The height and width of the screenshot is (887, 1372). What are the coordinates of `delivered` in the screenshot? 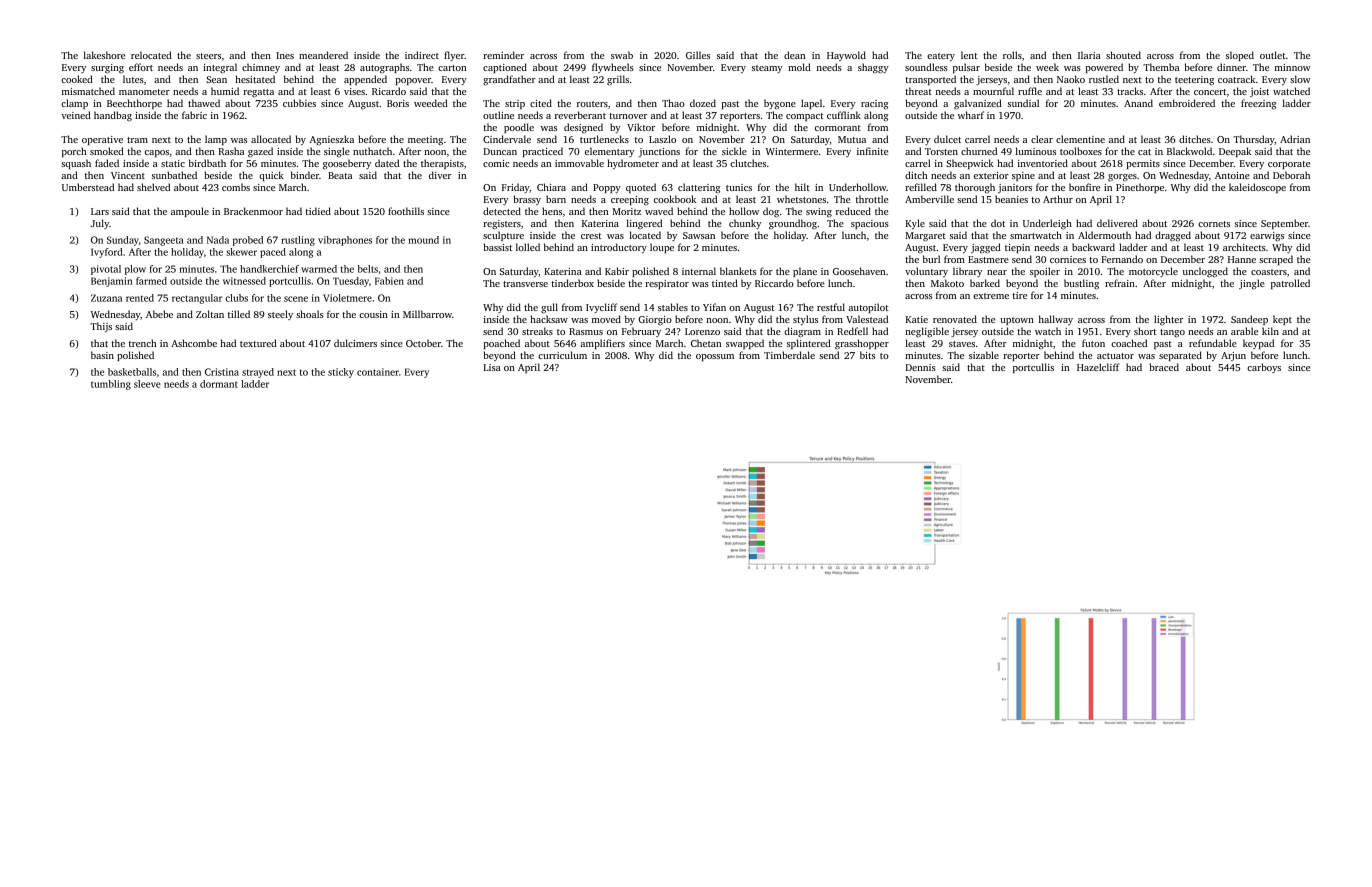 It's located at (1117, 223).
